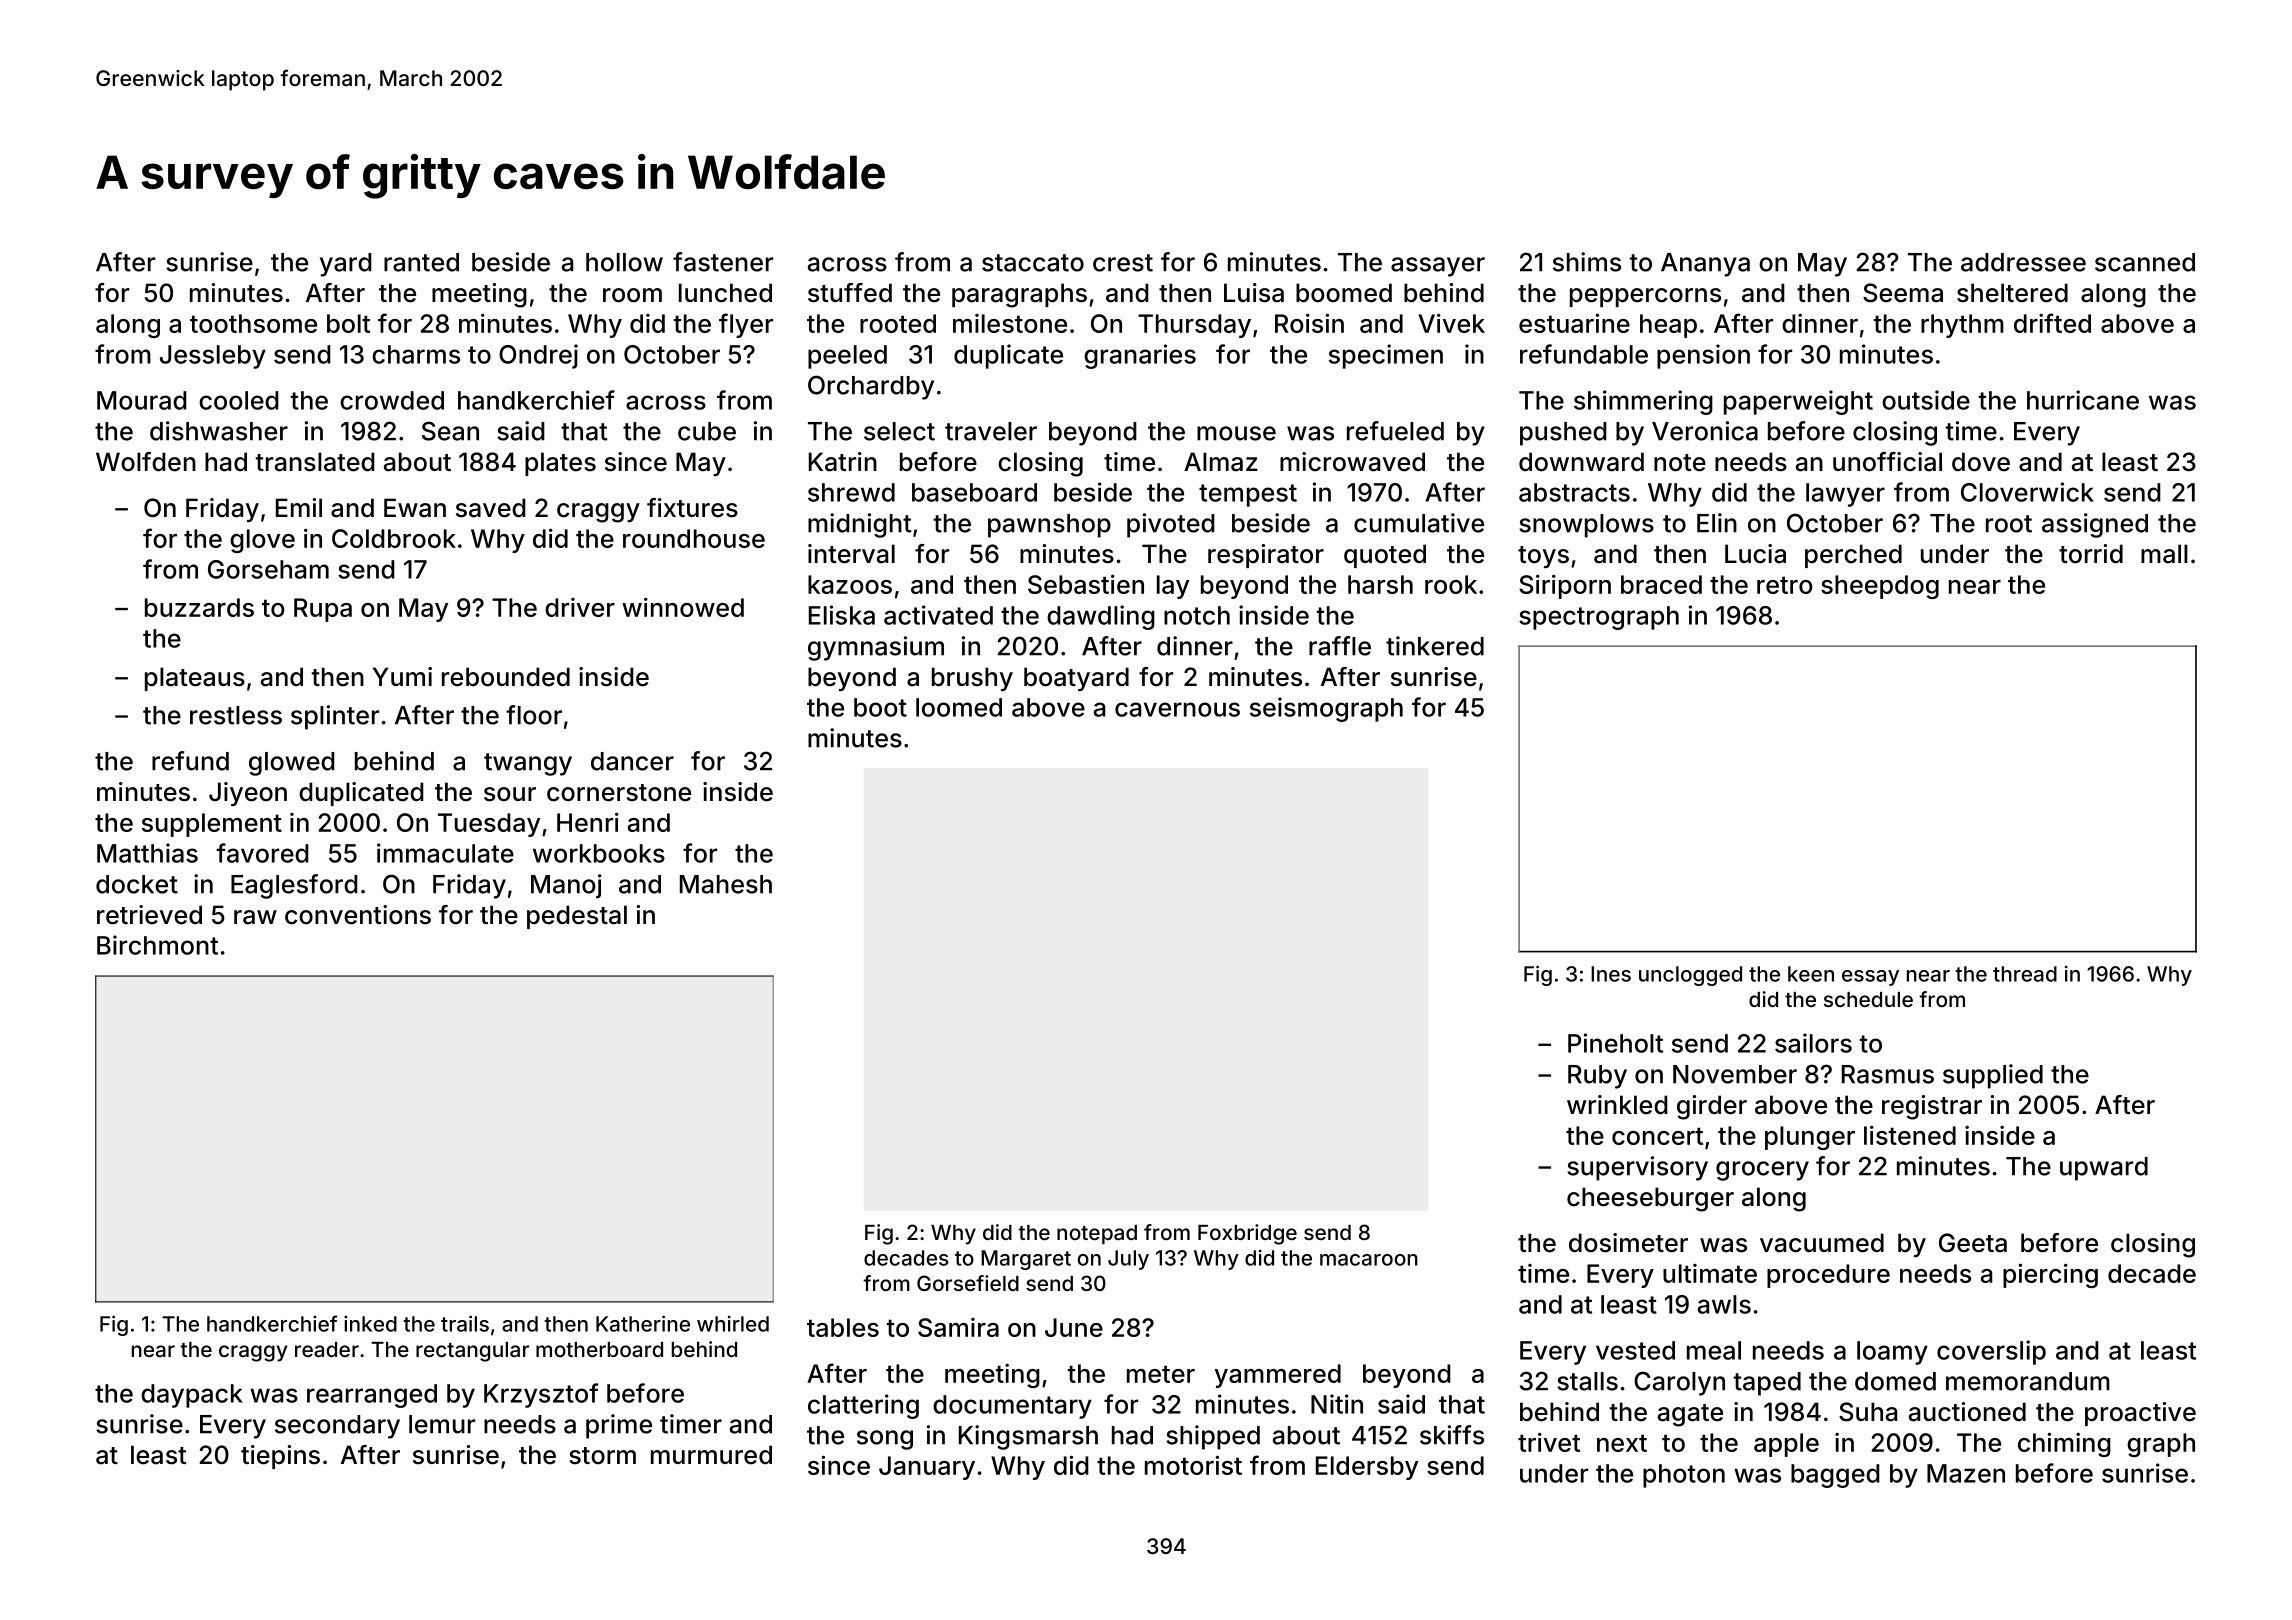 Image resolution: width=2292 pixels, height=1620 pixels. I want to click on addressee, so click(2023, 262).
